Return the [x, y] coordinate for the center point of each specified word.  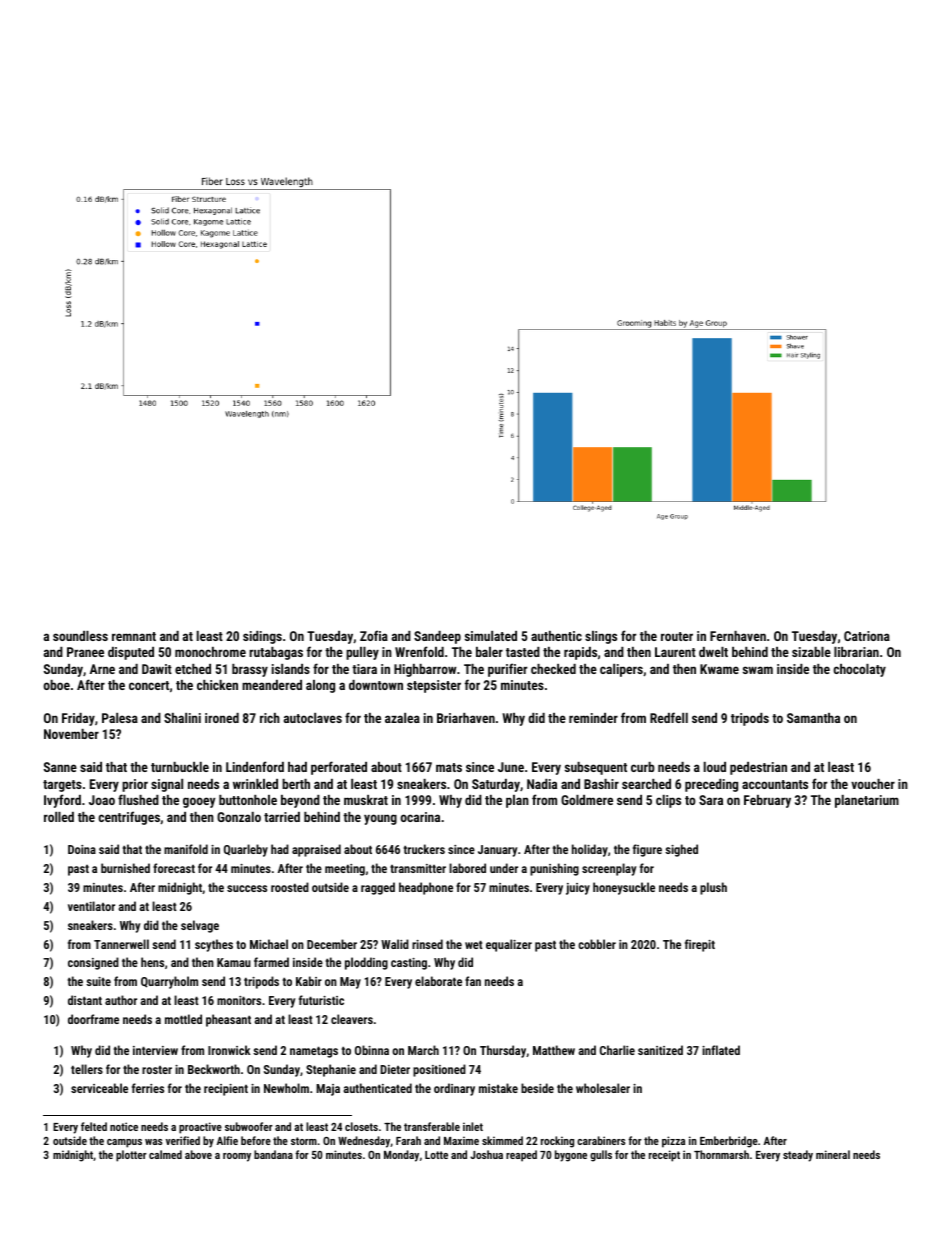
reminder [593, 718]
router [677, 636]
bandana [273, 1154]
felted [94, 1126]
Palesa [120, 718]
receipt [664, 1156]
